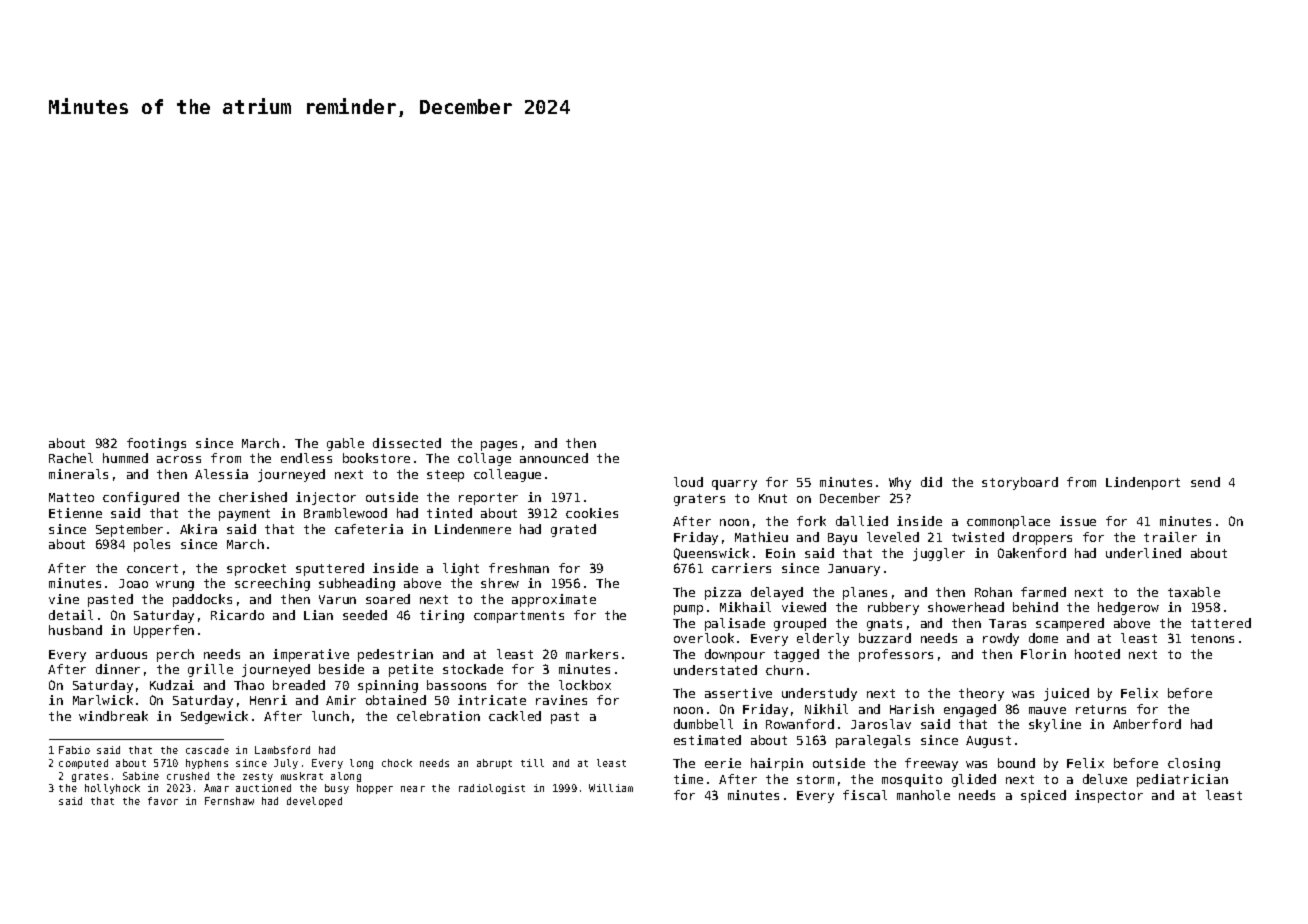 The width and height of the screenshot is (1308, 924). I want to click on screeching, so click(272, 584).
